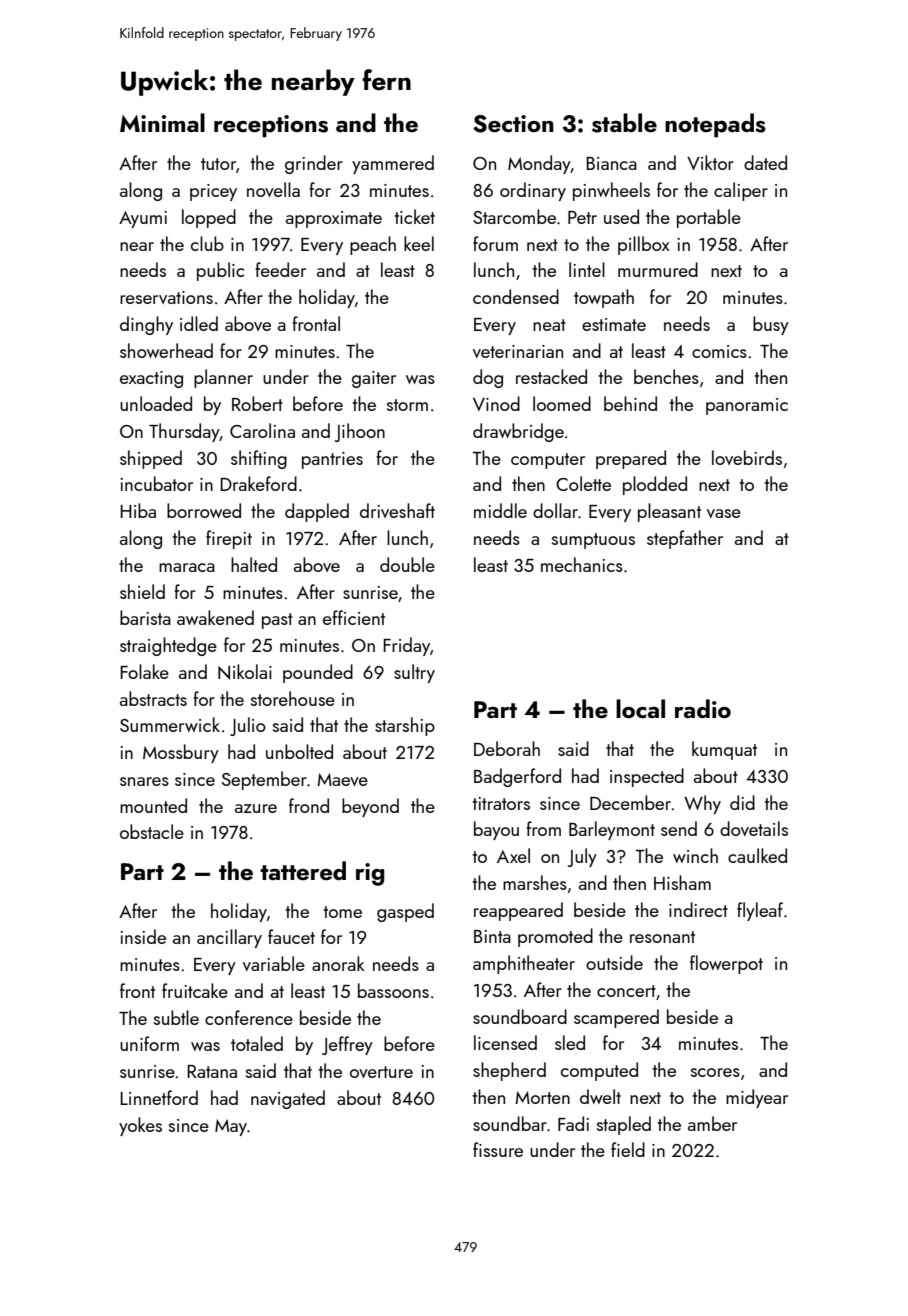 This document has height=1316, width=908. What do you see at coordinates (162, 122) in the document?
I see `Minimal` at bounding box center [162, 122].
